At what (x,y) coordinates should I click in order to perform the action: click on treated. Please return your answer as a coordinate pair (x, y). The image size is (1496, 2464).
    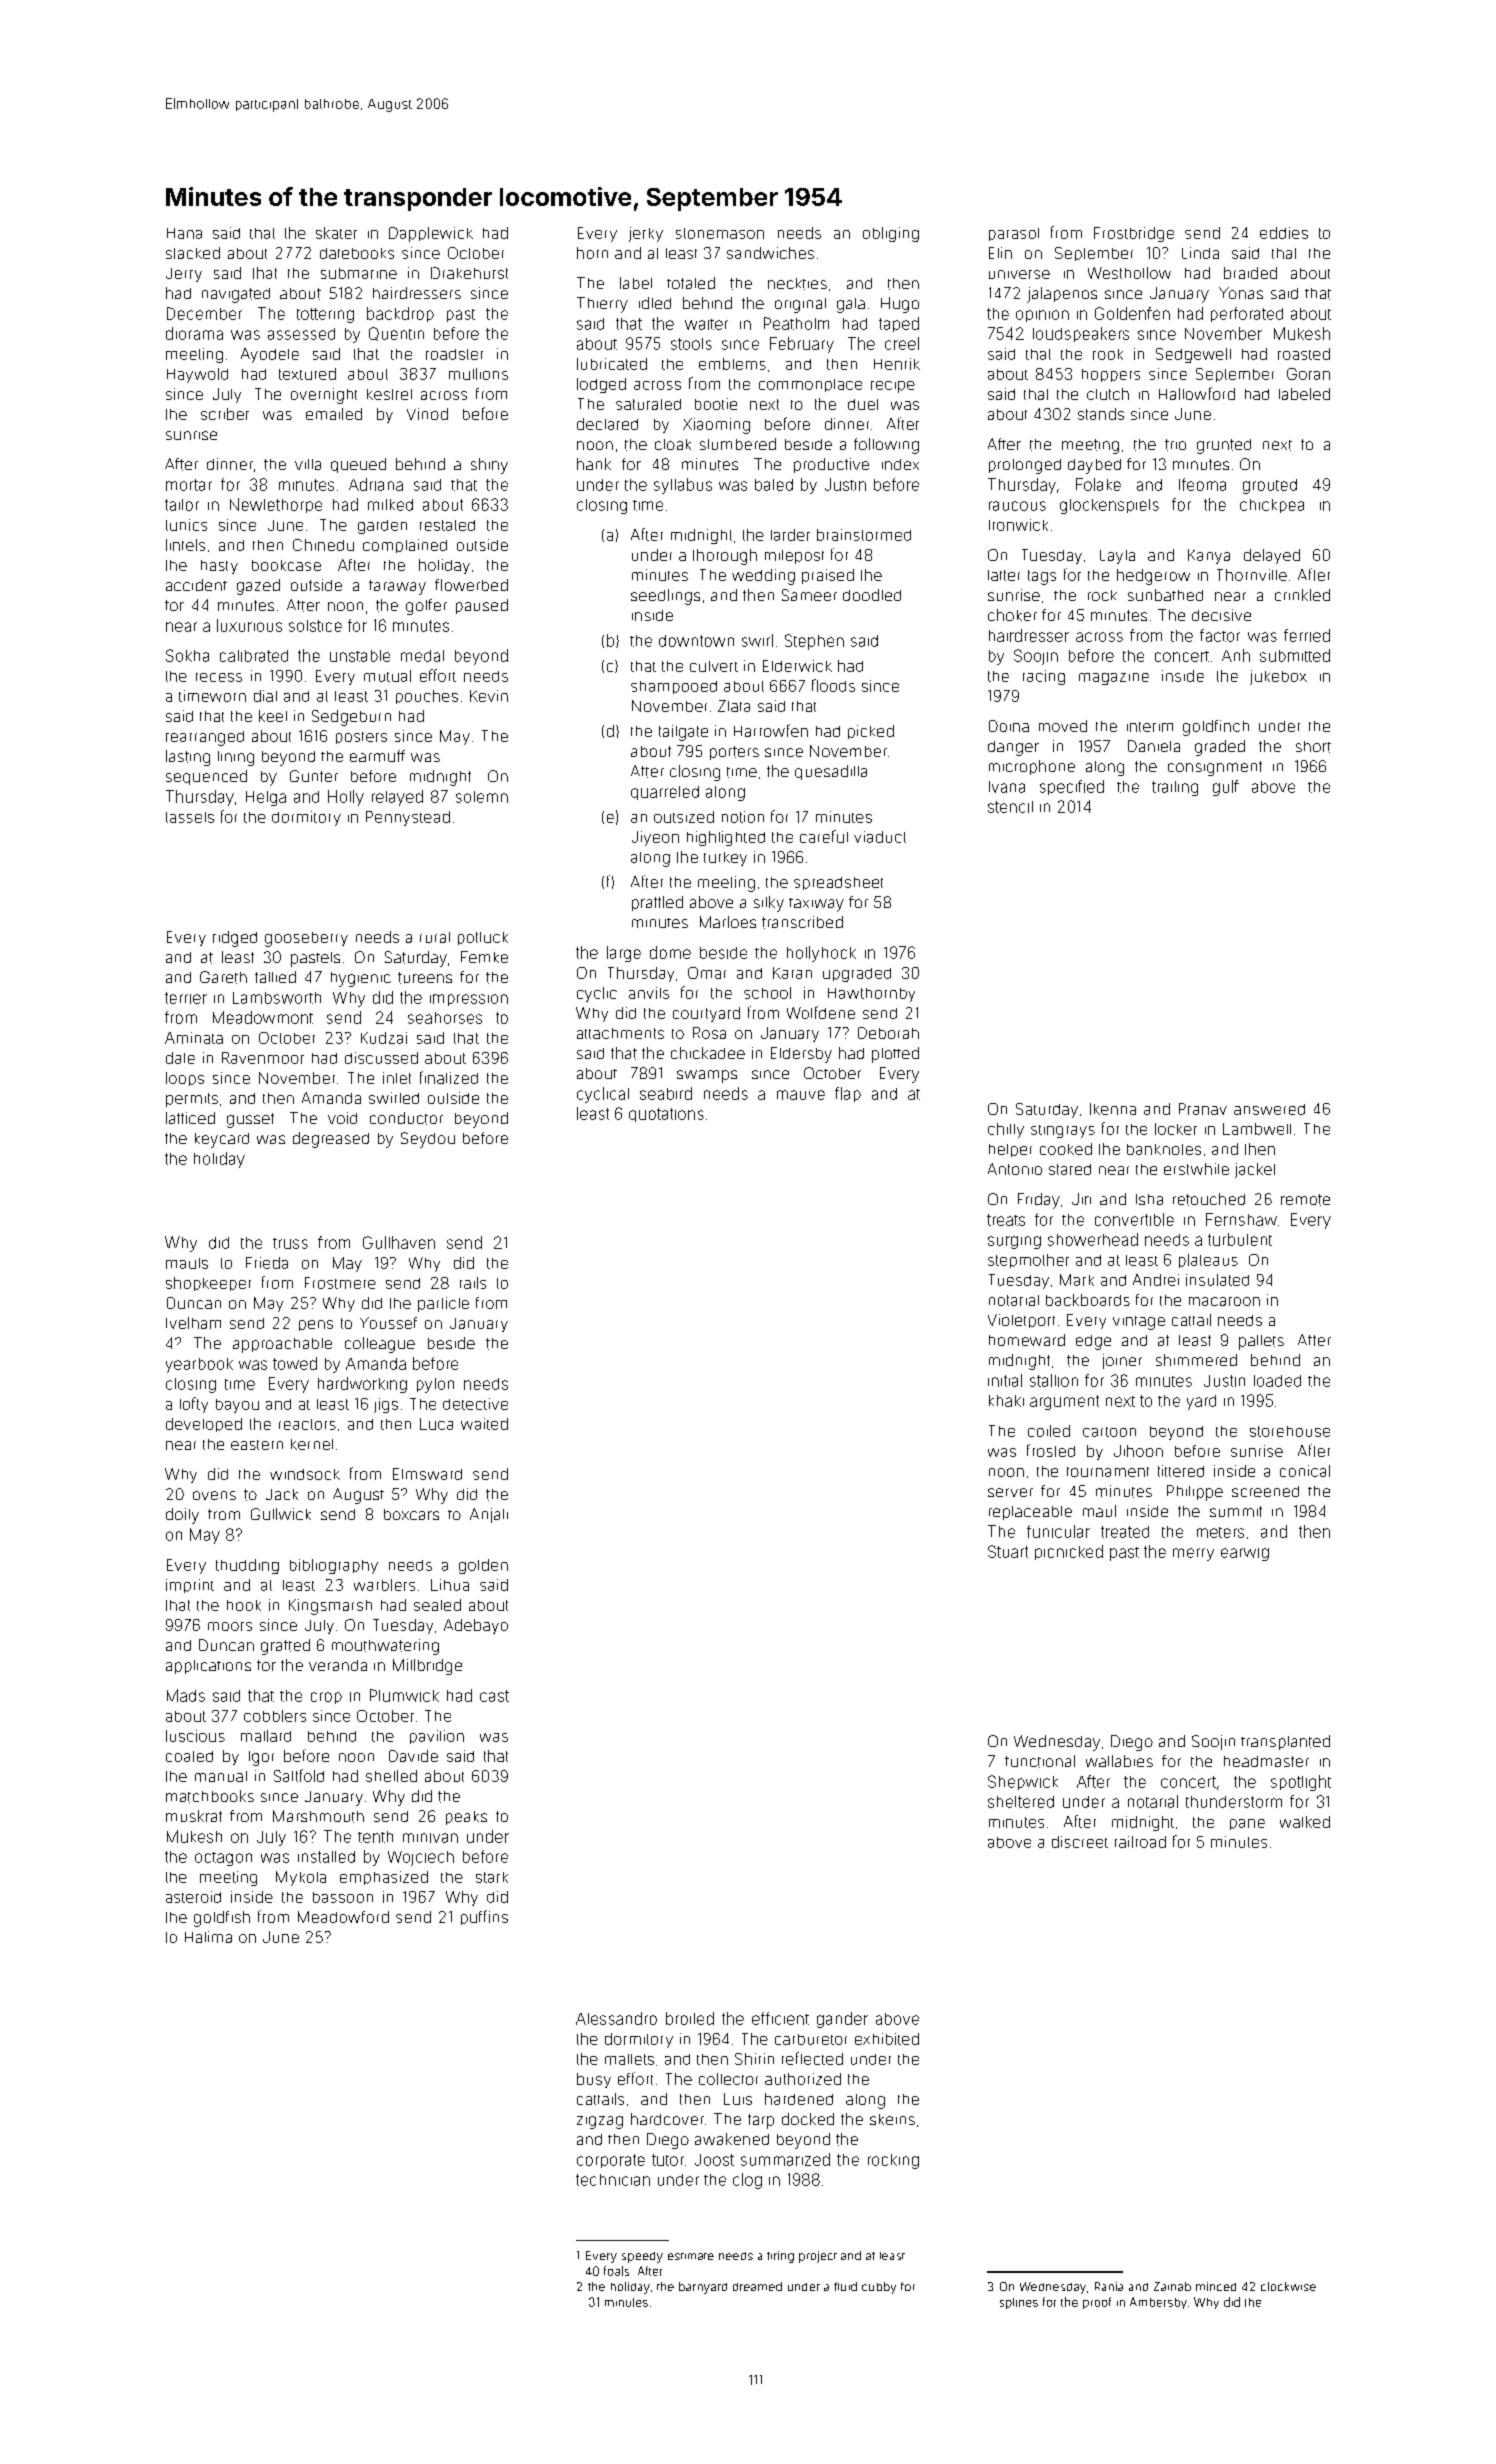
    Looking at the image, I should click on (1125, 1532).
